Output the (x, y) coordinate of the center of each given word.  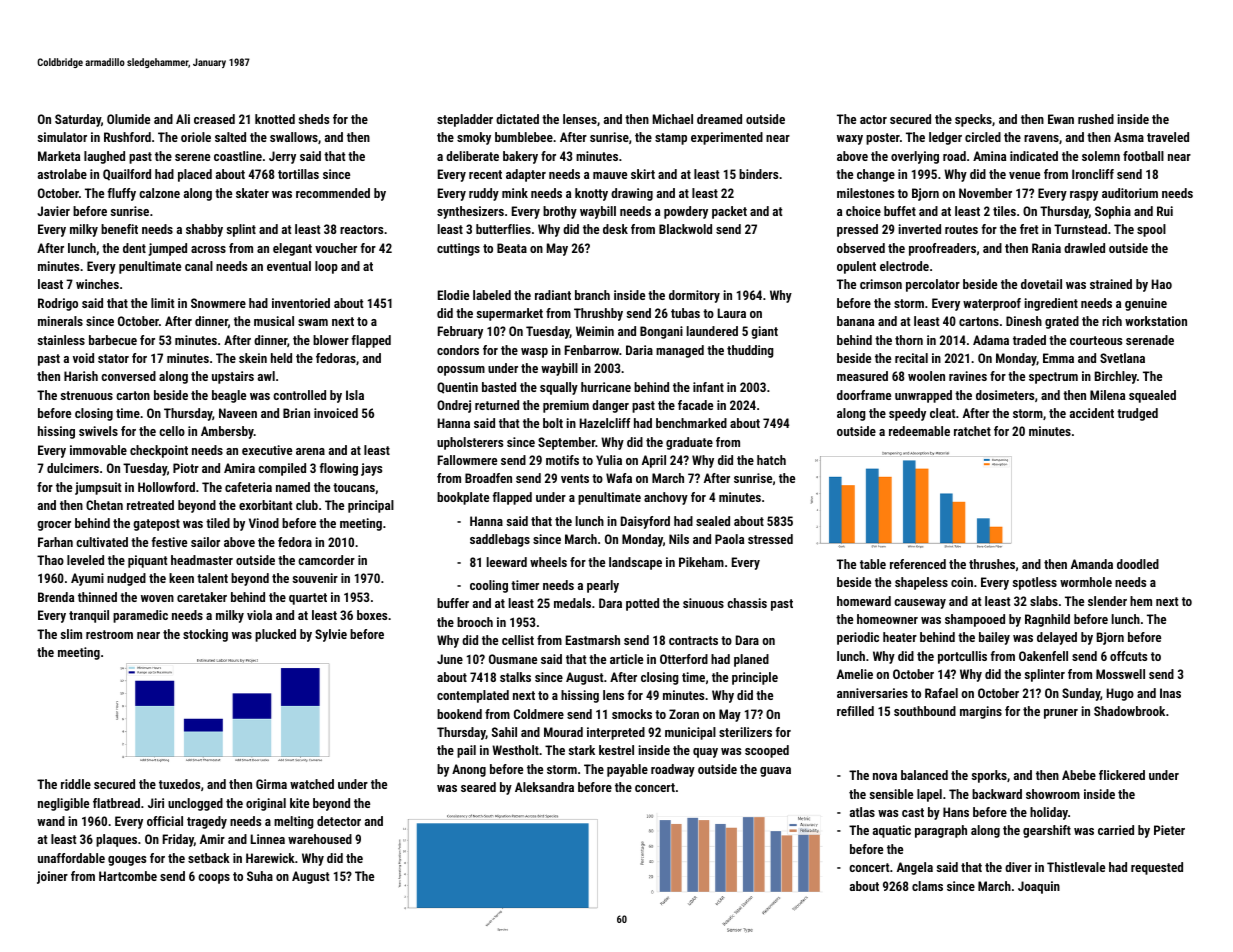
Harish (81, 376)
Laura (732, 313)
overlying (915, 157)
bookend (459, 714)
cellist (518, 640)
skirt (643, 174)
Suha (260, 876)
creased (214, 119)
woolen (926, 376)
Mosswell (1120, 674)
